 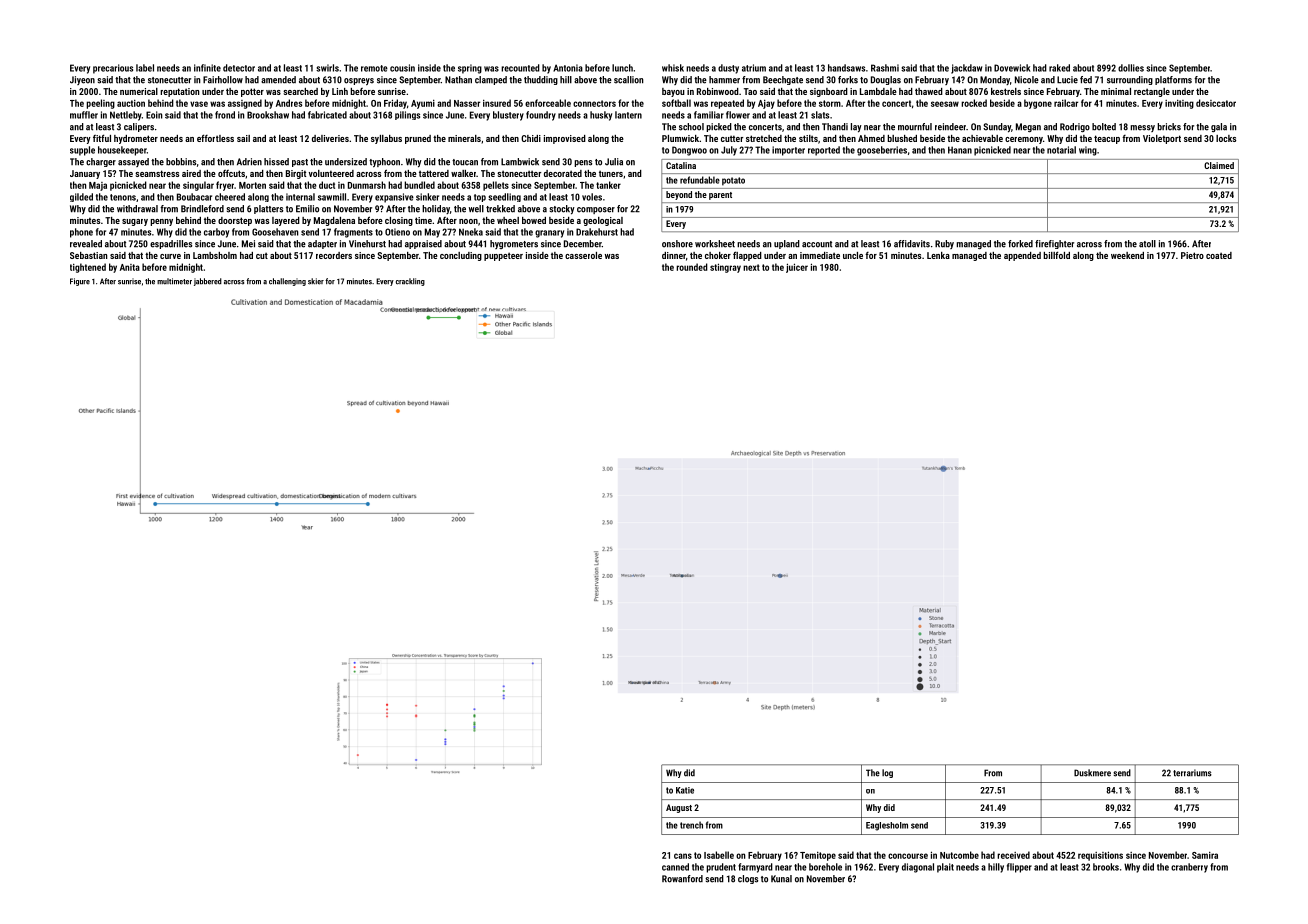 I want to click on terrariums, so click(x=1192, y=773).
